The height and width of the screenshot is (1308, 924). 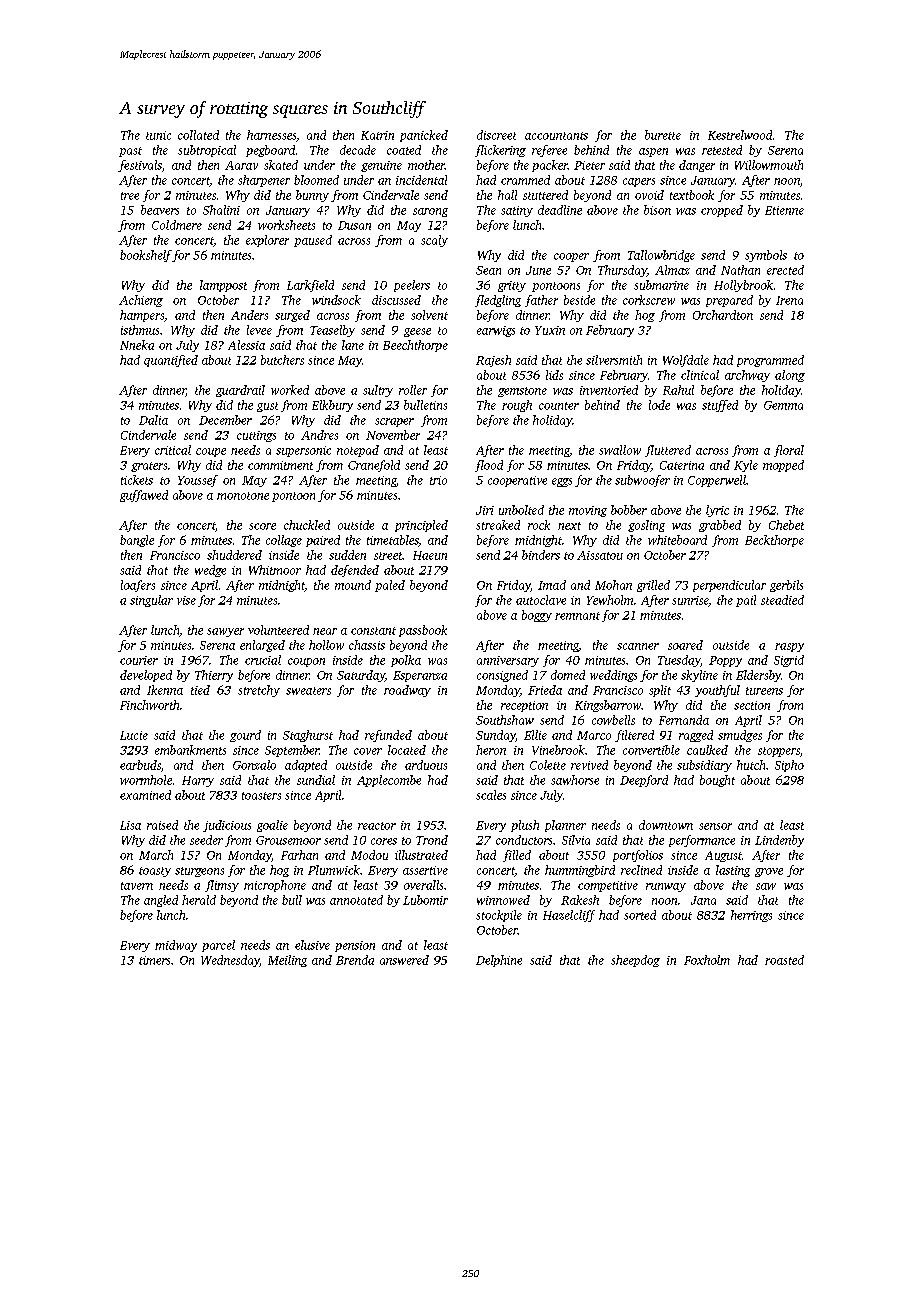 What do you see at coordinates (661, 285) in the screenshot?
I see `submarine` at bounding box center [661, 285].
